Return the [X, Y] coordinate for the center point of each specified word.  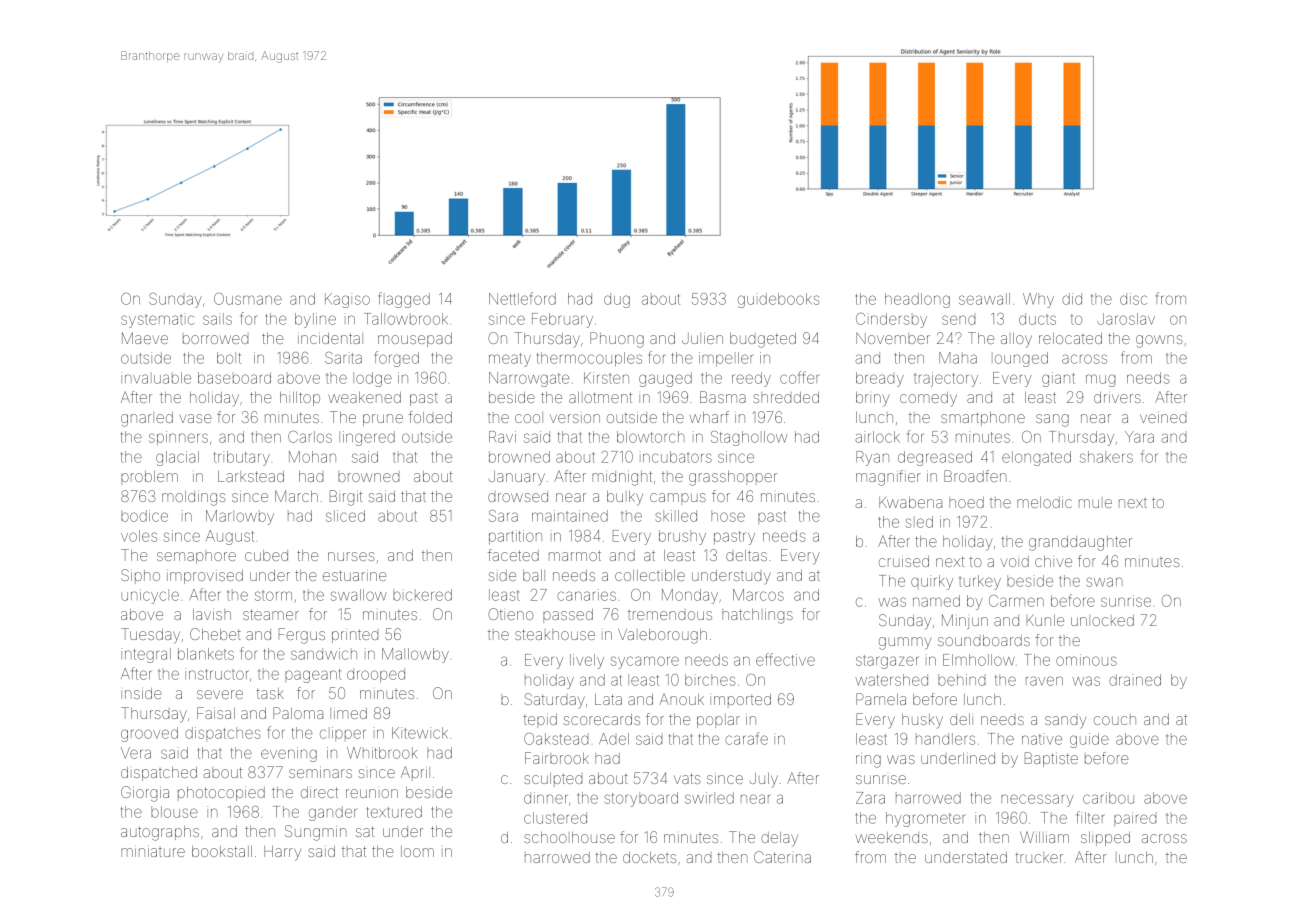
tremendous [670, 615]
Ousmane [248, 299]
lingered [367, 438]
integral [146, 655]
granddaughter [1080, 543]
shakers [1106, 457]
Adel [614, 739]
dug [617, 300]
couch [1115, 720]
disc [1133, 299]
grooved [149, 734]
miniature [153, 852]
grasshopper [733, 478]
